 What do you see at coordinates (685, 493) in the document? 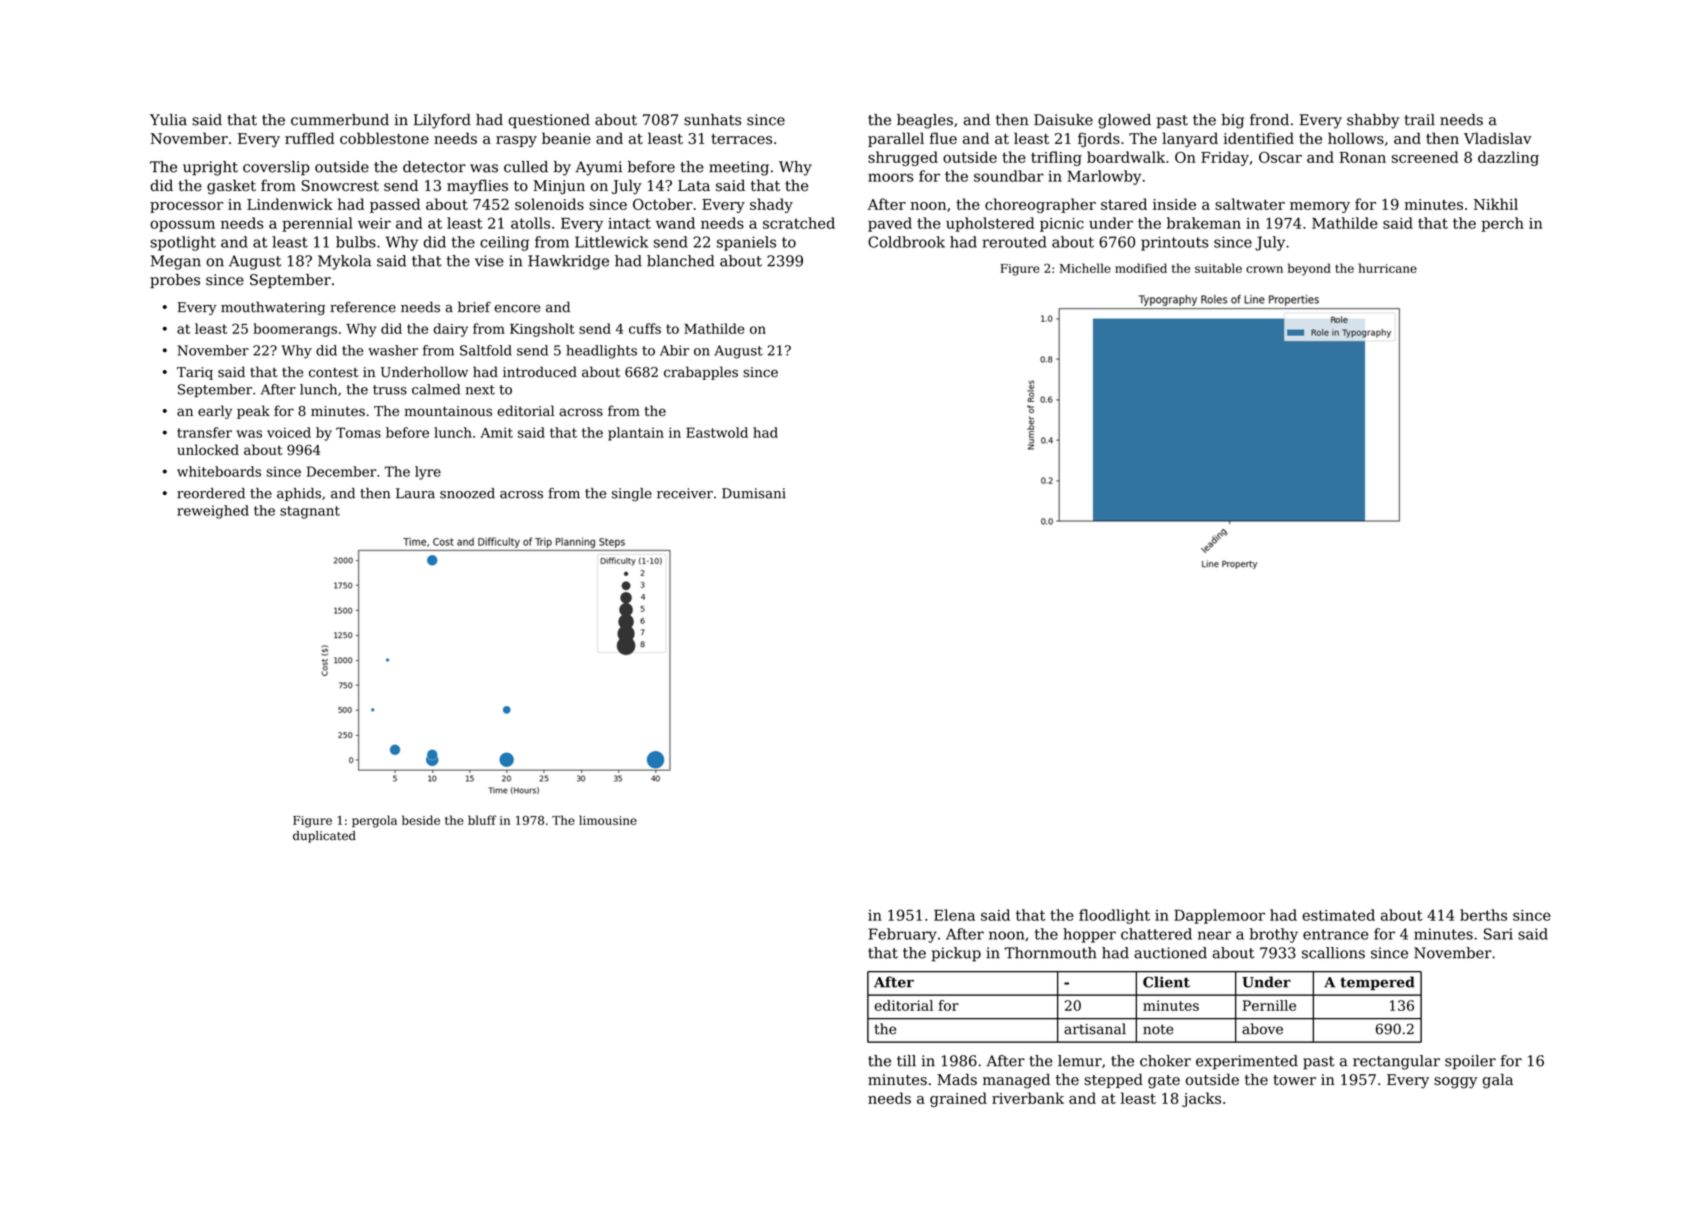
I see `receiver` at bounding box center [685, 493].
